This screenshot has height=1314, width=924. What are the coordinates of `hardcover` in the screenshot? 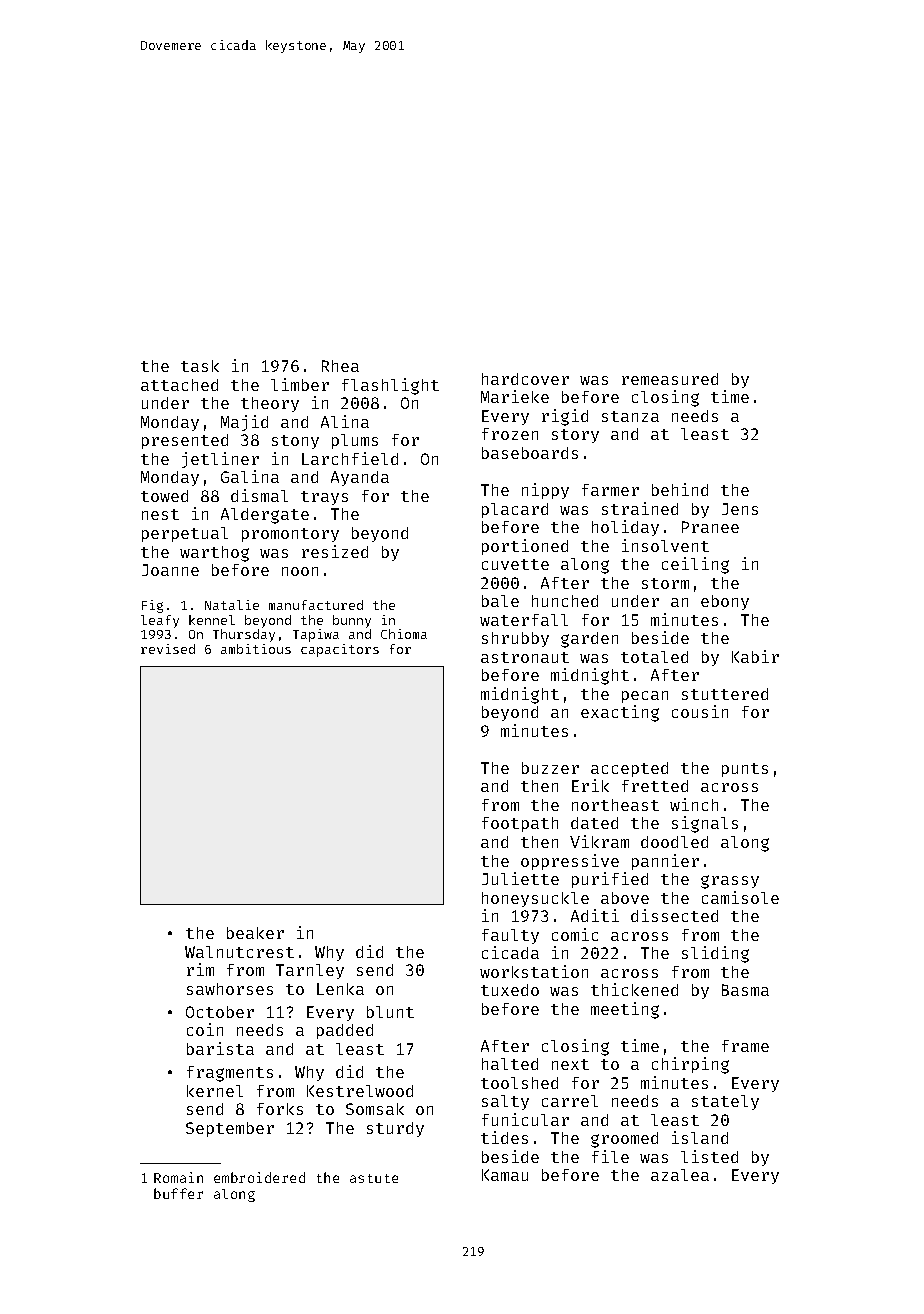 It's located at (525, 379).
